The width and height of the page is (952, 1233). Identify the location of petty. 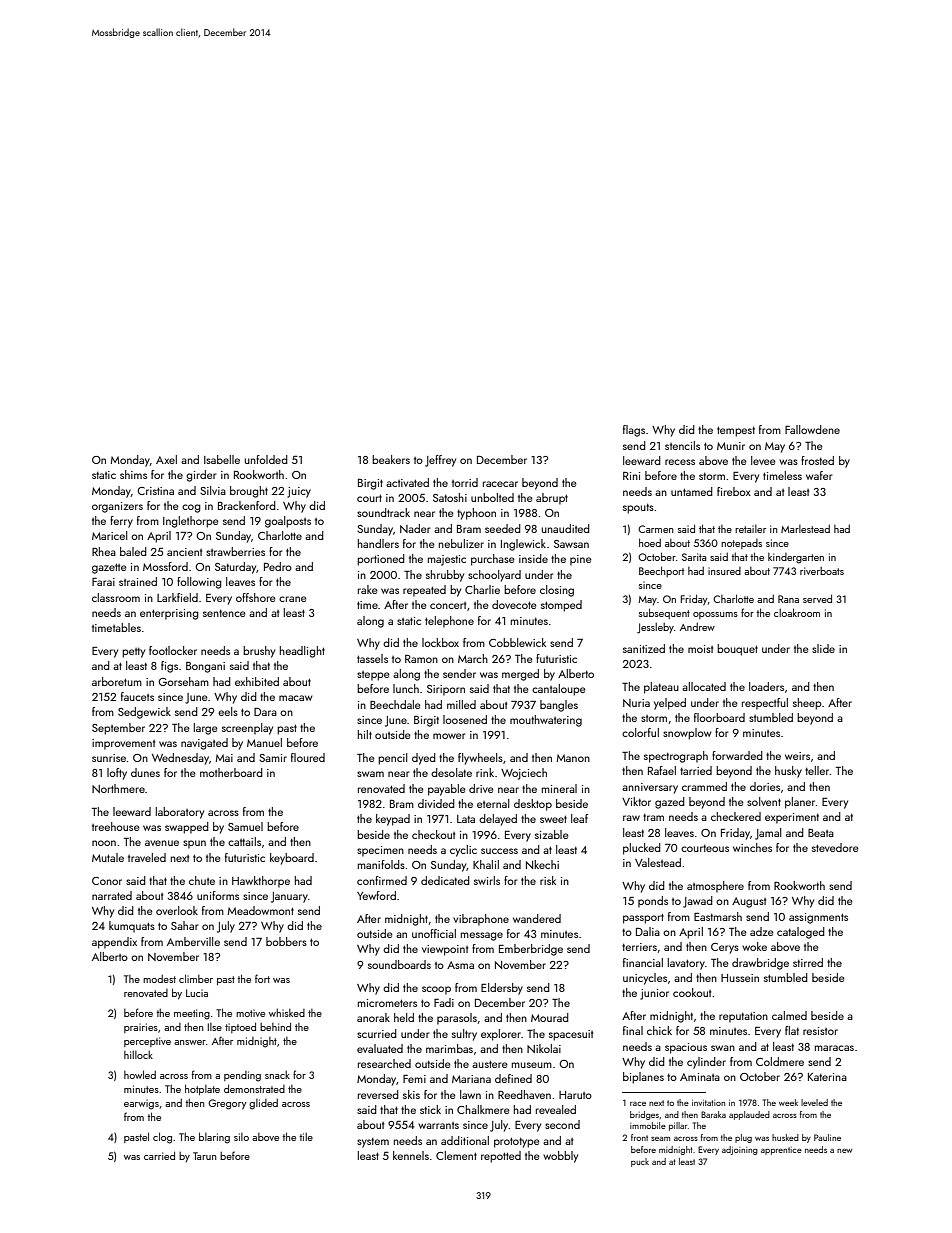
(133, 653).
